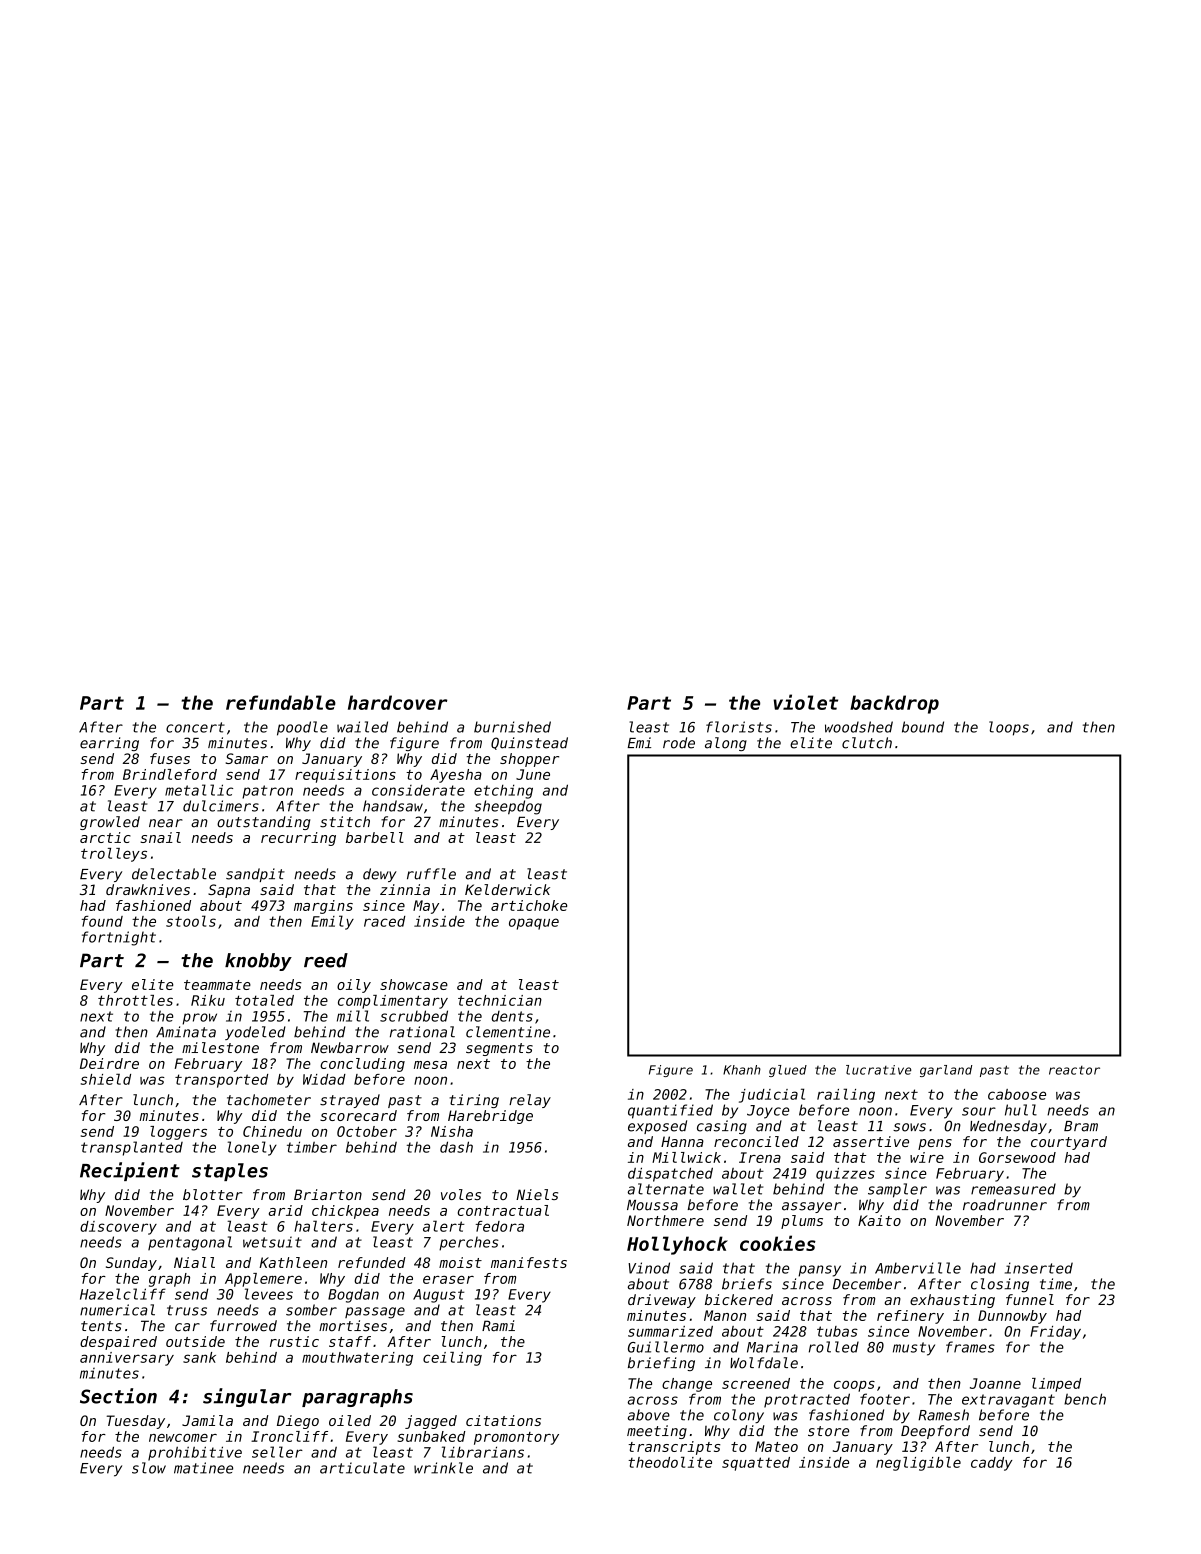 This page has height=1554, width=1201. I want to click on reactor, so click(1074, 1070).
